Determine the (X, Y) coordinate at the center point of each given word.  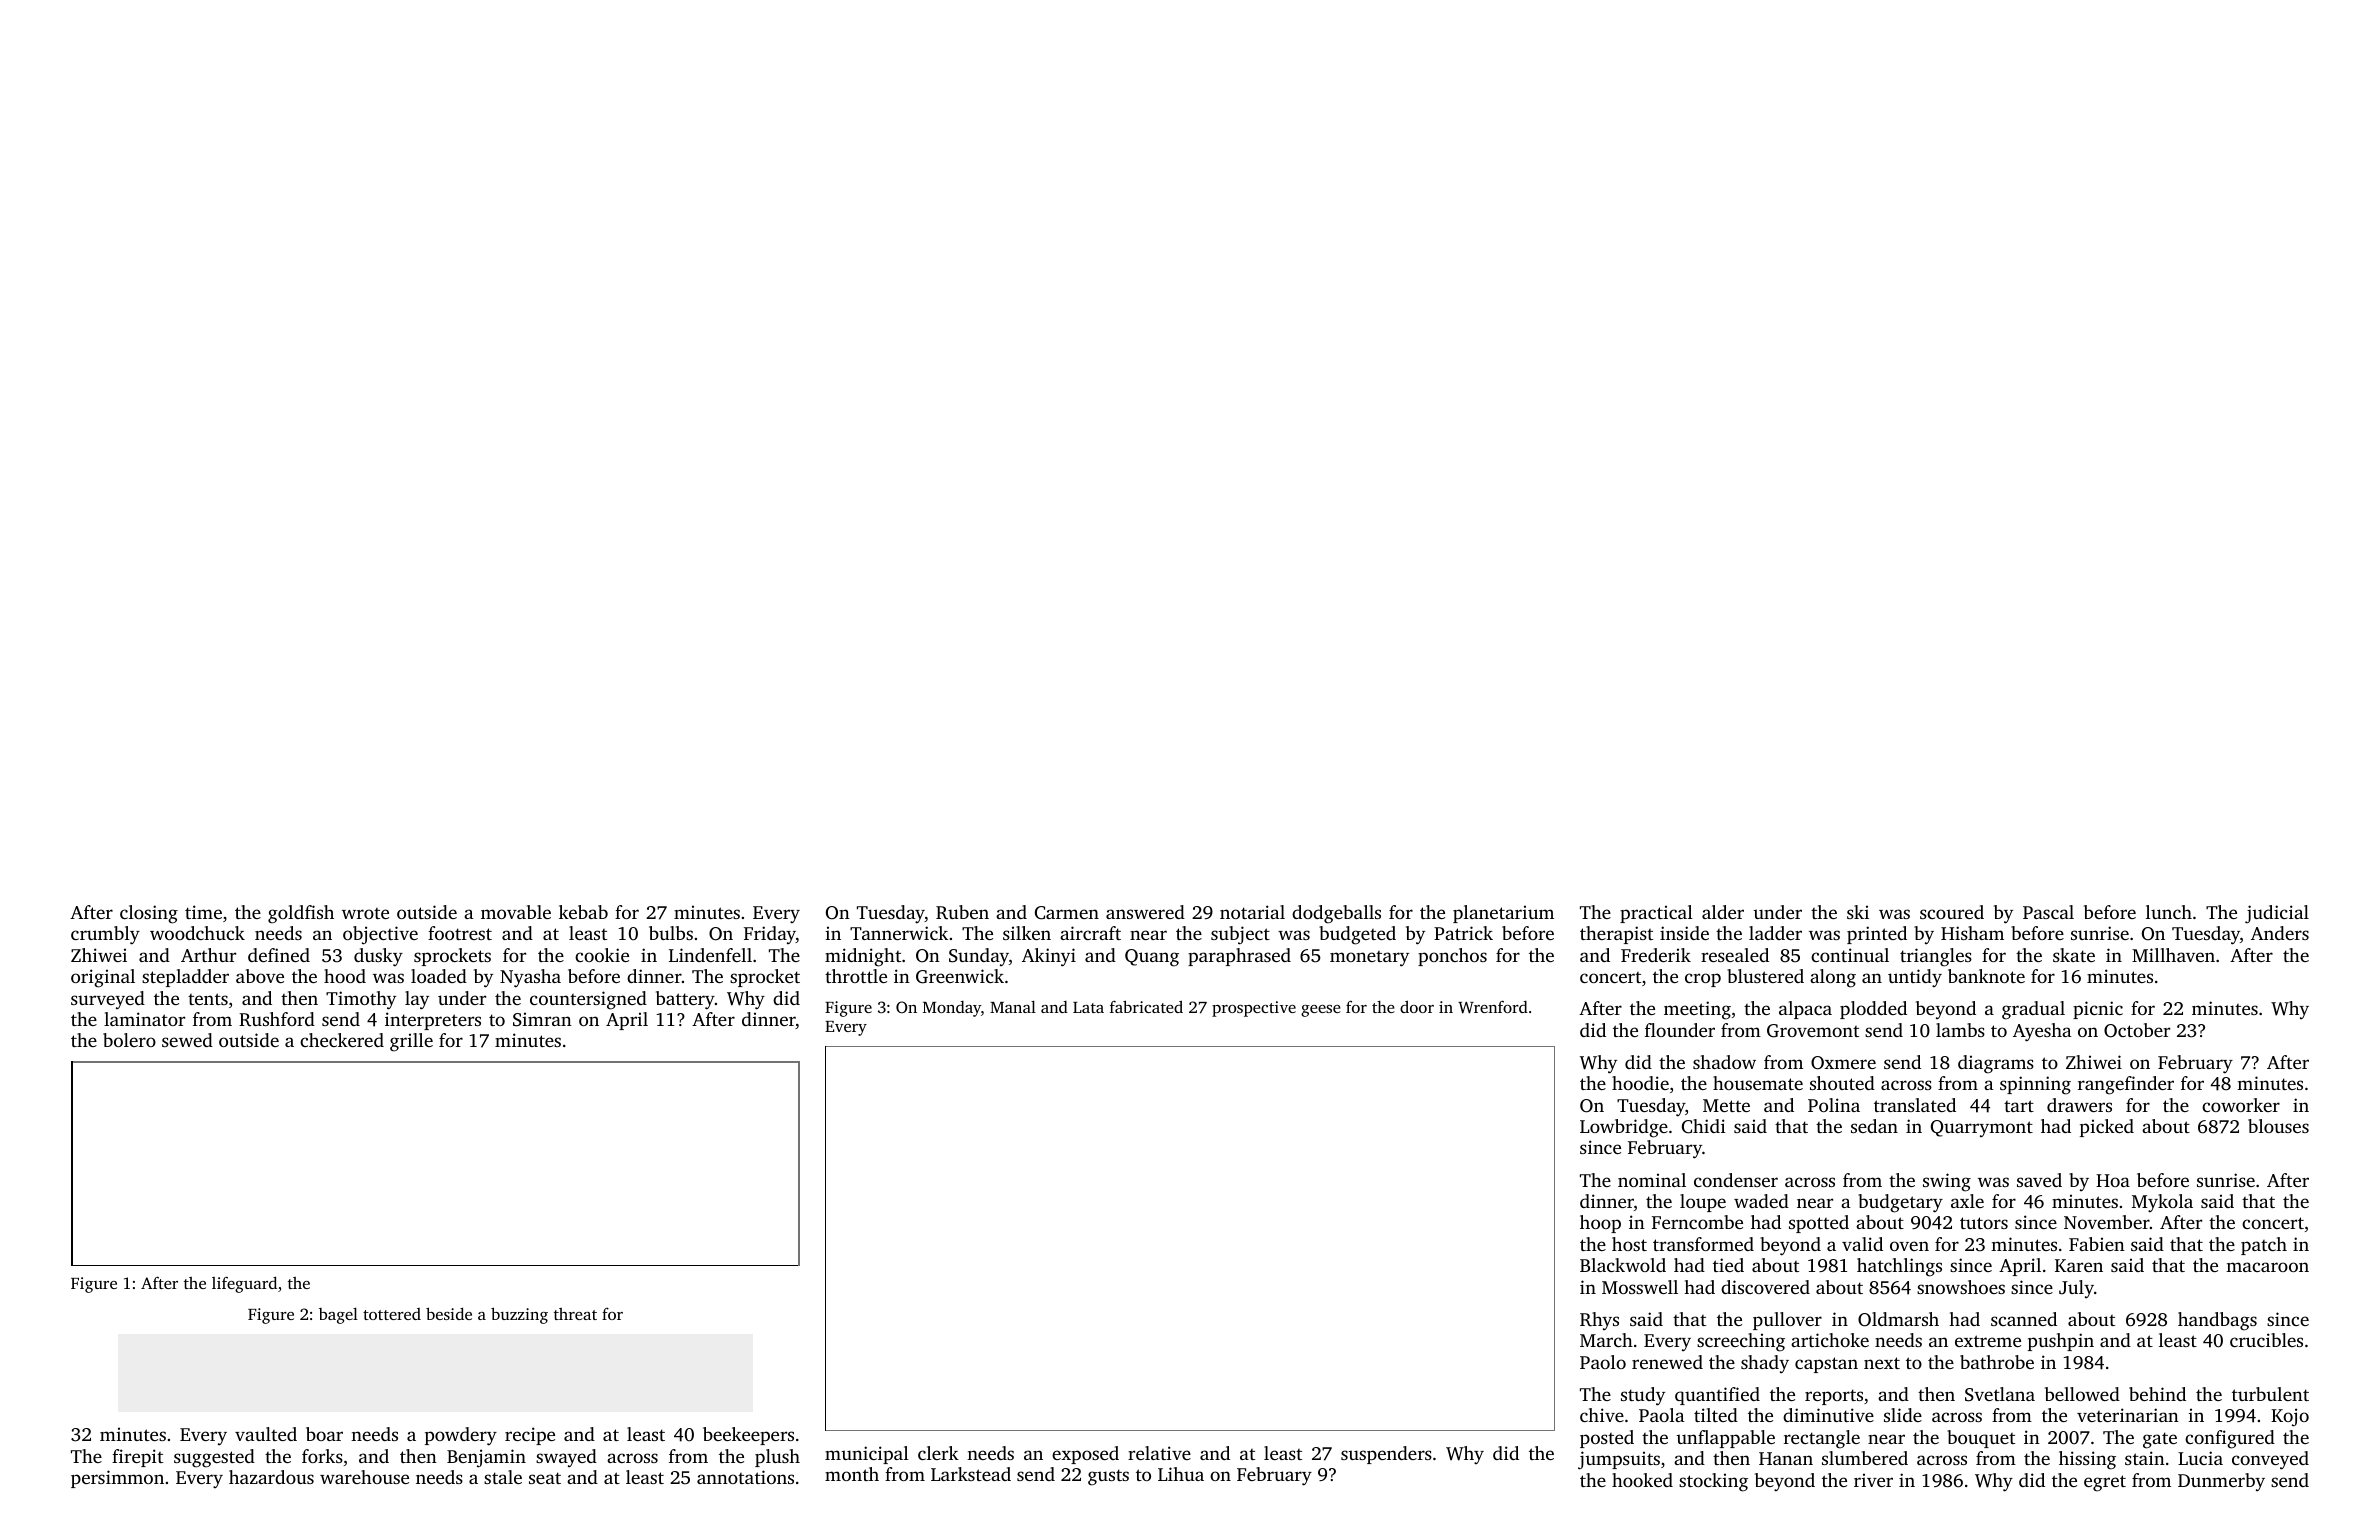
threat (575, 1314)
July (2076, 1289)
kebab (583, 912)
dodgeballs (1336, 914)
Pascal (2048, 912)
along (1833, 978)
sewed (187, 1040)
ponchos (1452, 957)
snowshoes (1961, 1287)
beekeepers (748, 1436)
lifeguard (244, 1284)
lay (417, 1000)
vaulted (266, 1434)
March (1606, 1340)
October (2137, 1030)
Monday (952, 1009)
